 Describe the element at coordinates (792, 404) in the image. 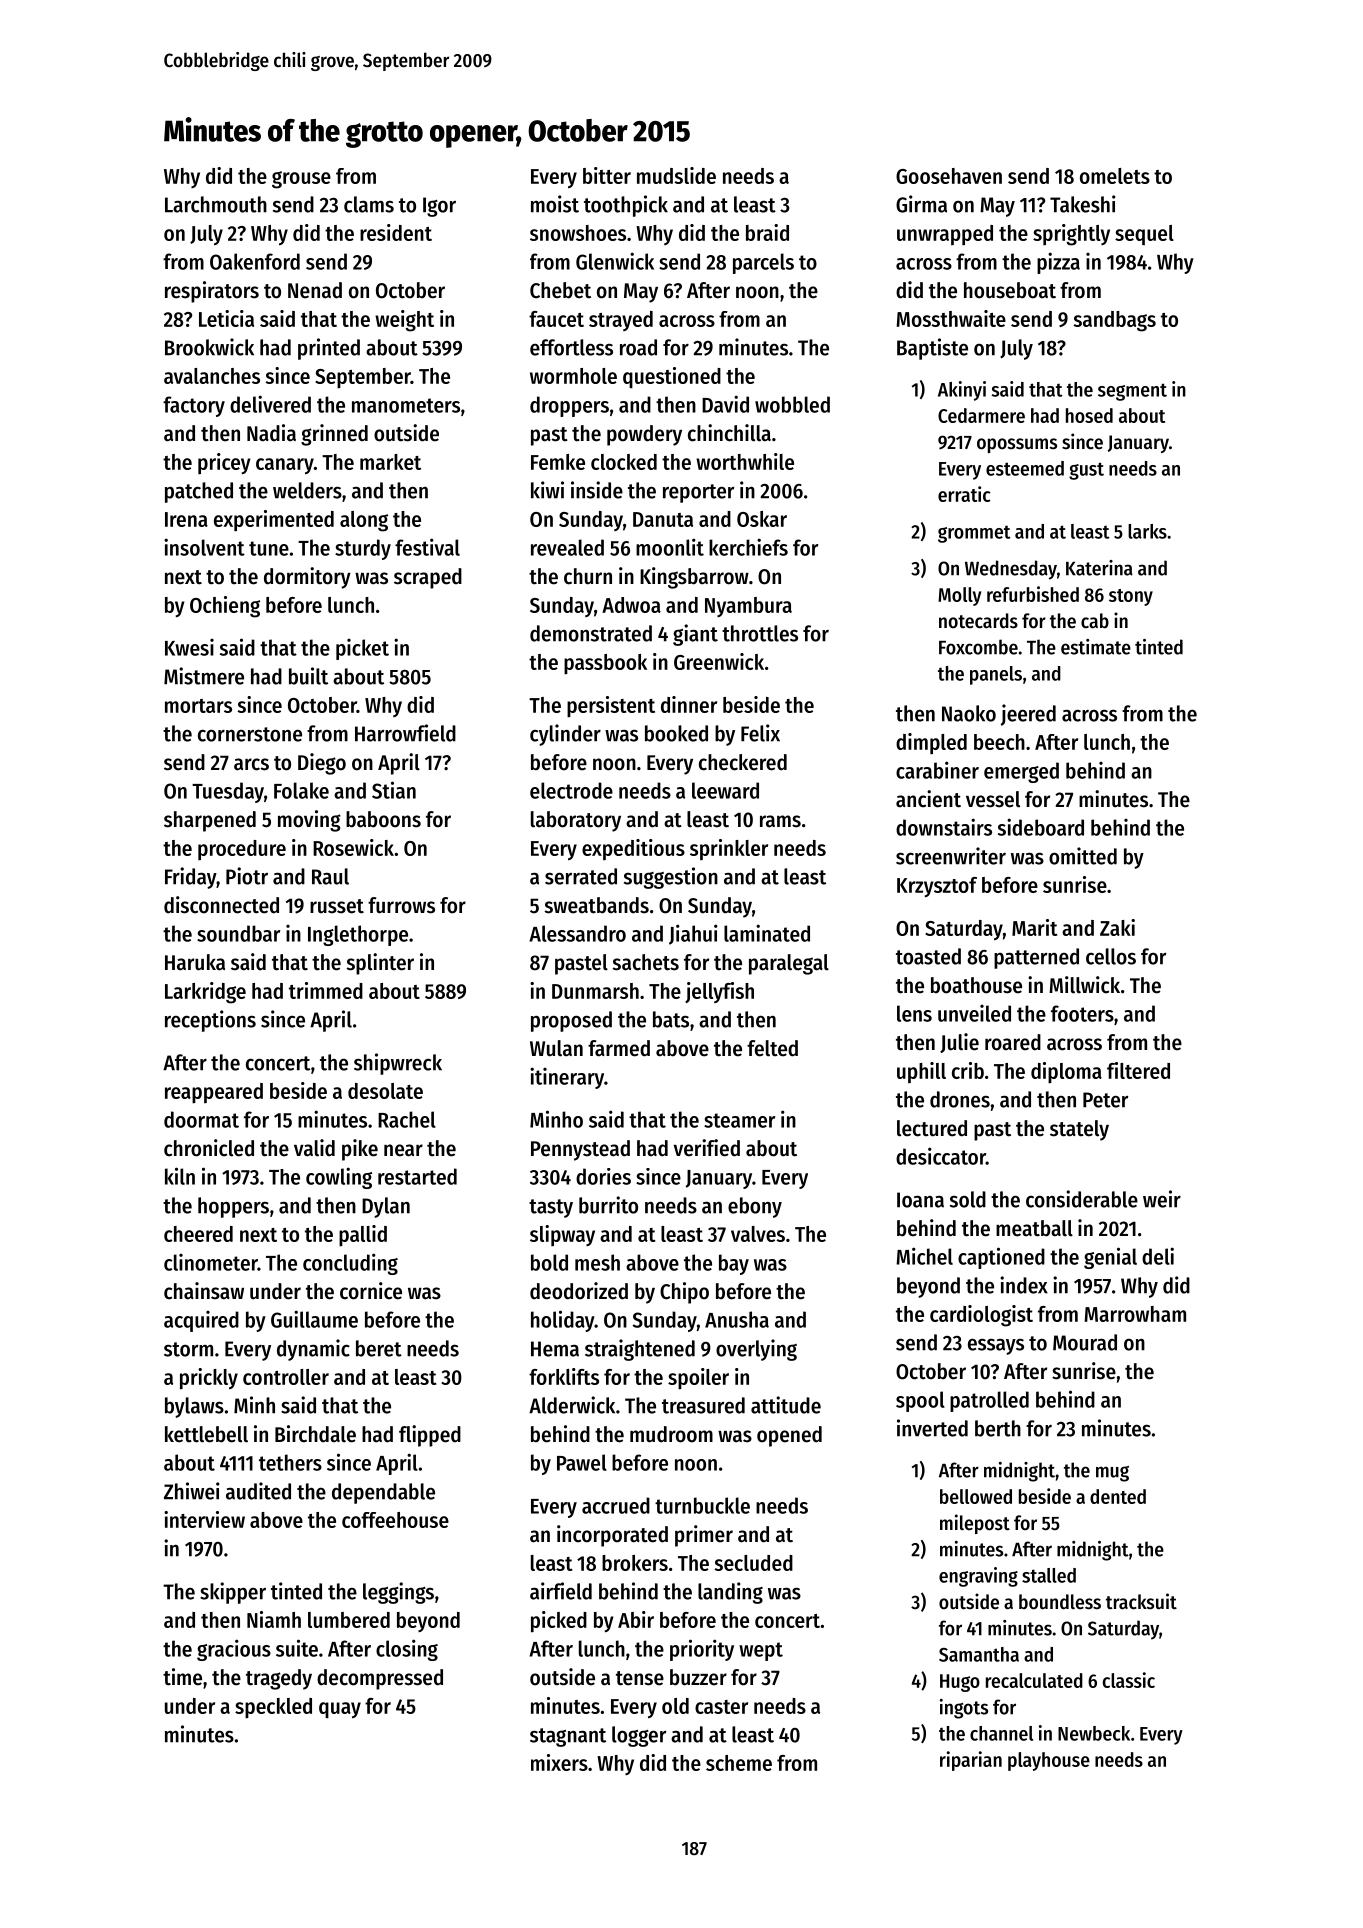

I see `wobbled` at that location.
